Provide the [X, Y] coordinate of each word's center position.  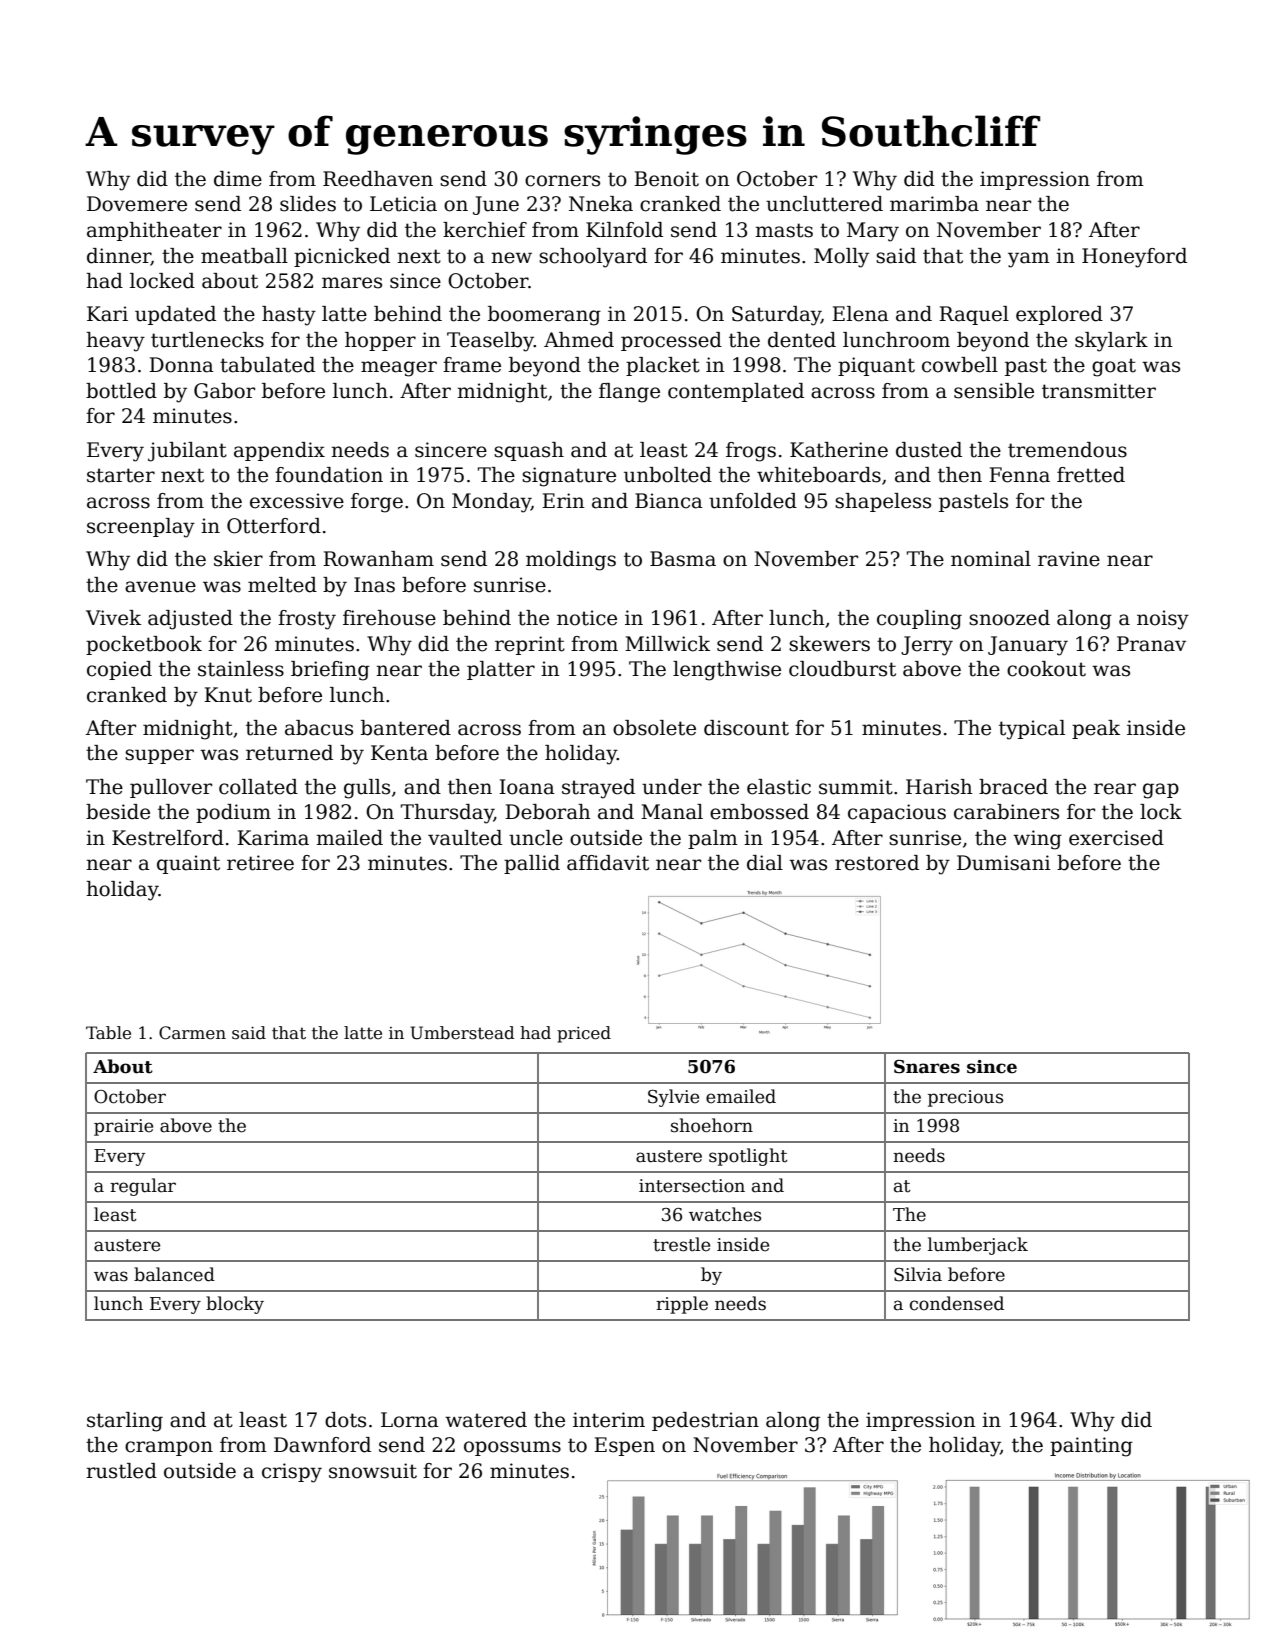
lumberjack [978, 1246]
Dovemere [137, 204]
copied [119, 670]
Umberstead [462, 1033]
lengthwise [727, 671]
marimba [934, 204]
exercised [1116, 838]
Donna [181, 365]
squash [529, 451]
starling [125, 1422]
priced [584, 1034]
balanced [174, 1274]
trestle [681, 1244]
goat [1114, 367]
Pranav [1151, 644]
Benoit [666, 179]
